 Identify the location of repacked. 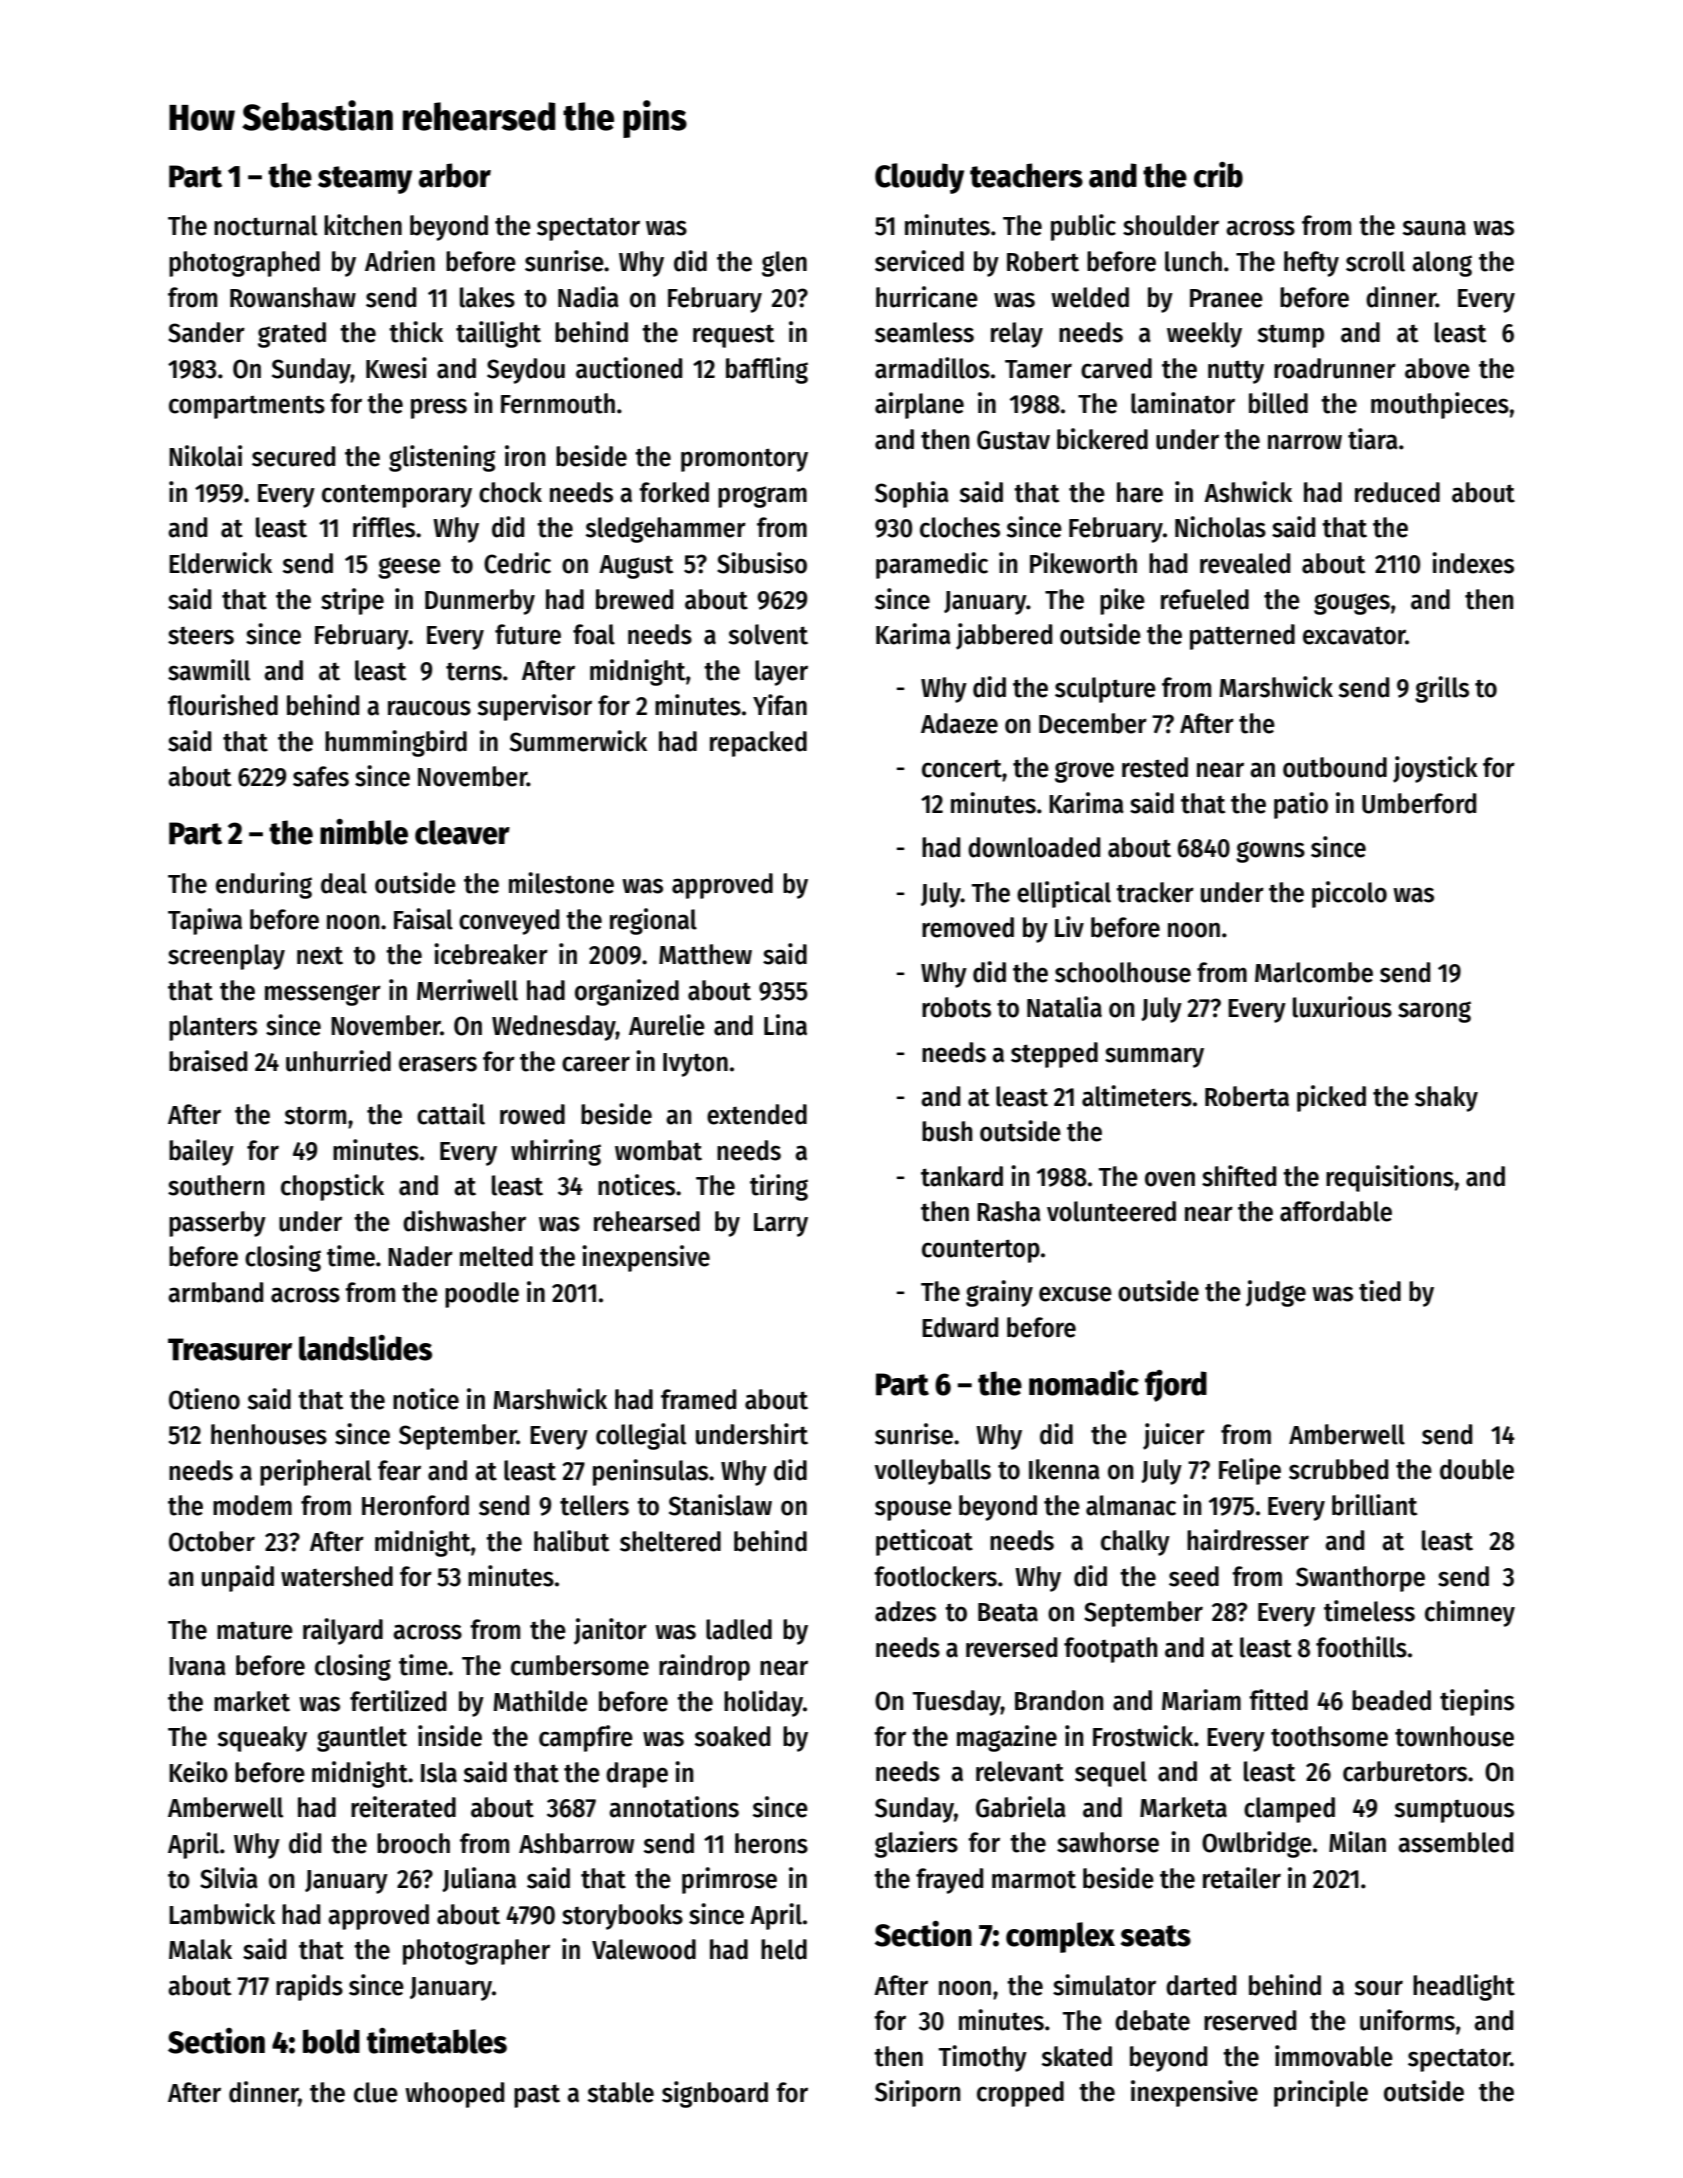
(758, 744).
